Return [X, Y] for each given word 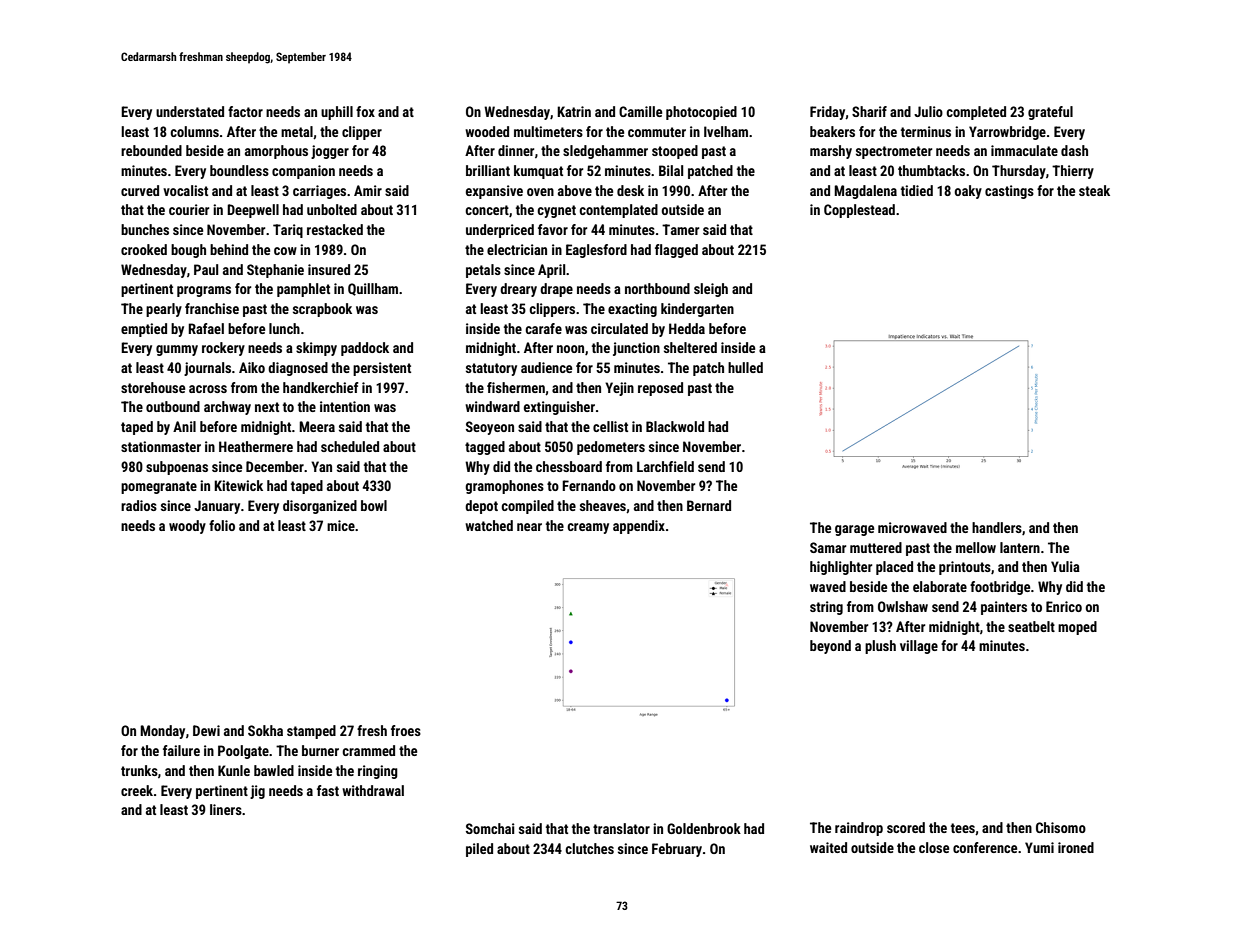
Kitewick [238, 485]
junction [636, 349]
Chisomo [1061, 827]
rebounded [151, 150]
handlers [997, 527]
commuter [657, 132]
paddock [365, 349]
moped [1077, 628]
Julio [928, 111]
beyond [830, 647]
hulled [745, 367]
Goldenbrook [704, 828]
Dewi [206, 730]
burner [320, 750]
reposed [660, 389]
